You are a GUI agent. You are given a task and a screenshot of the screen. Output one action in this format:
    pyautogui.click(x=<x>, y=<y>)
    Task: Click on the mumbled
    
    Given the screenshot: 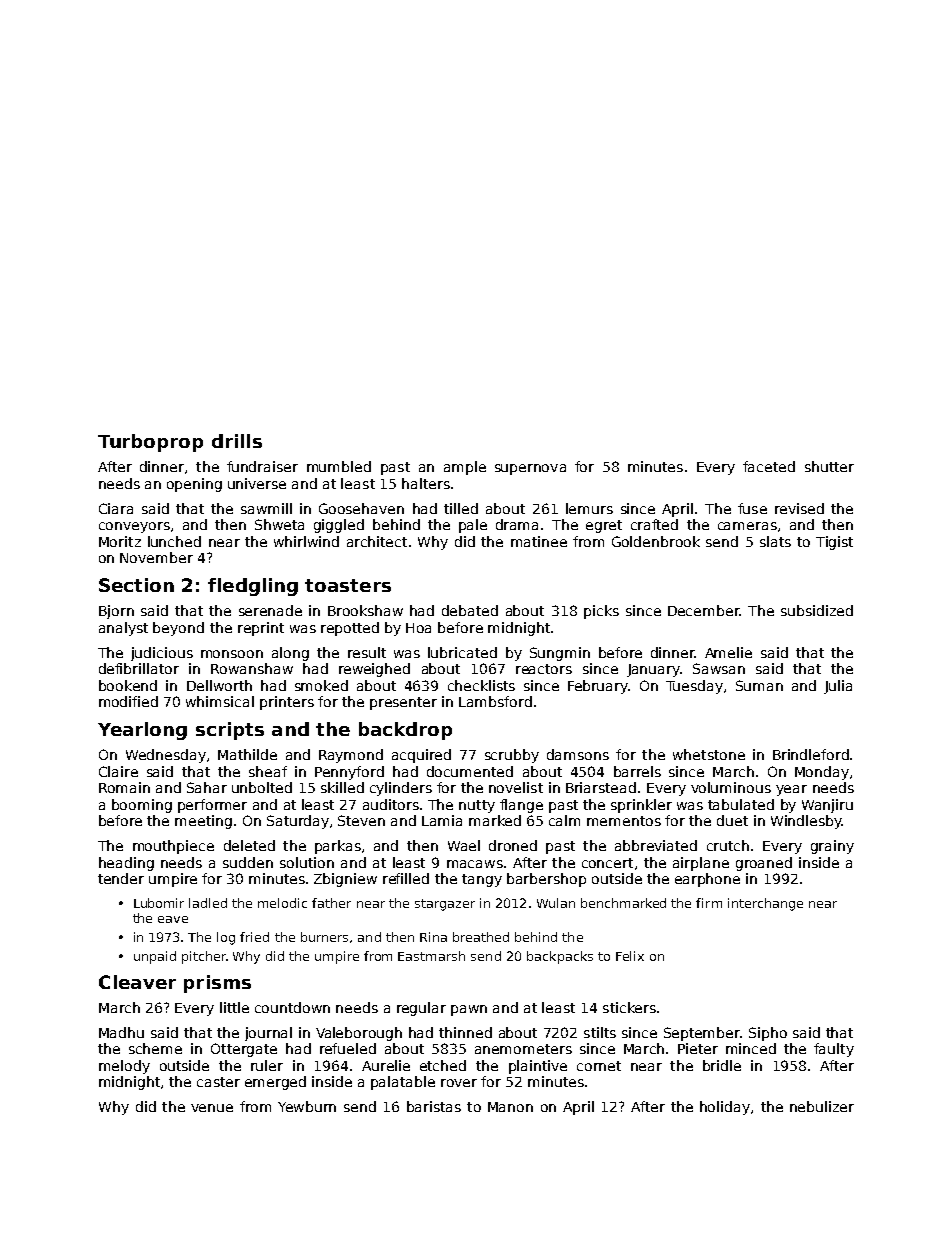 What is the action you would take?
    pyautogui.click(x=339, y=466)
